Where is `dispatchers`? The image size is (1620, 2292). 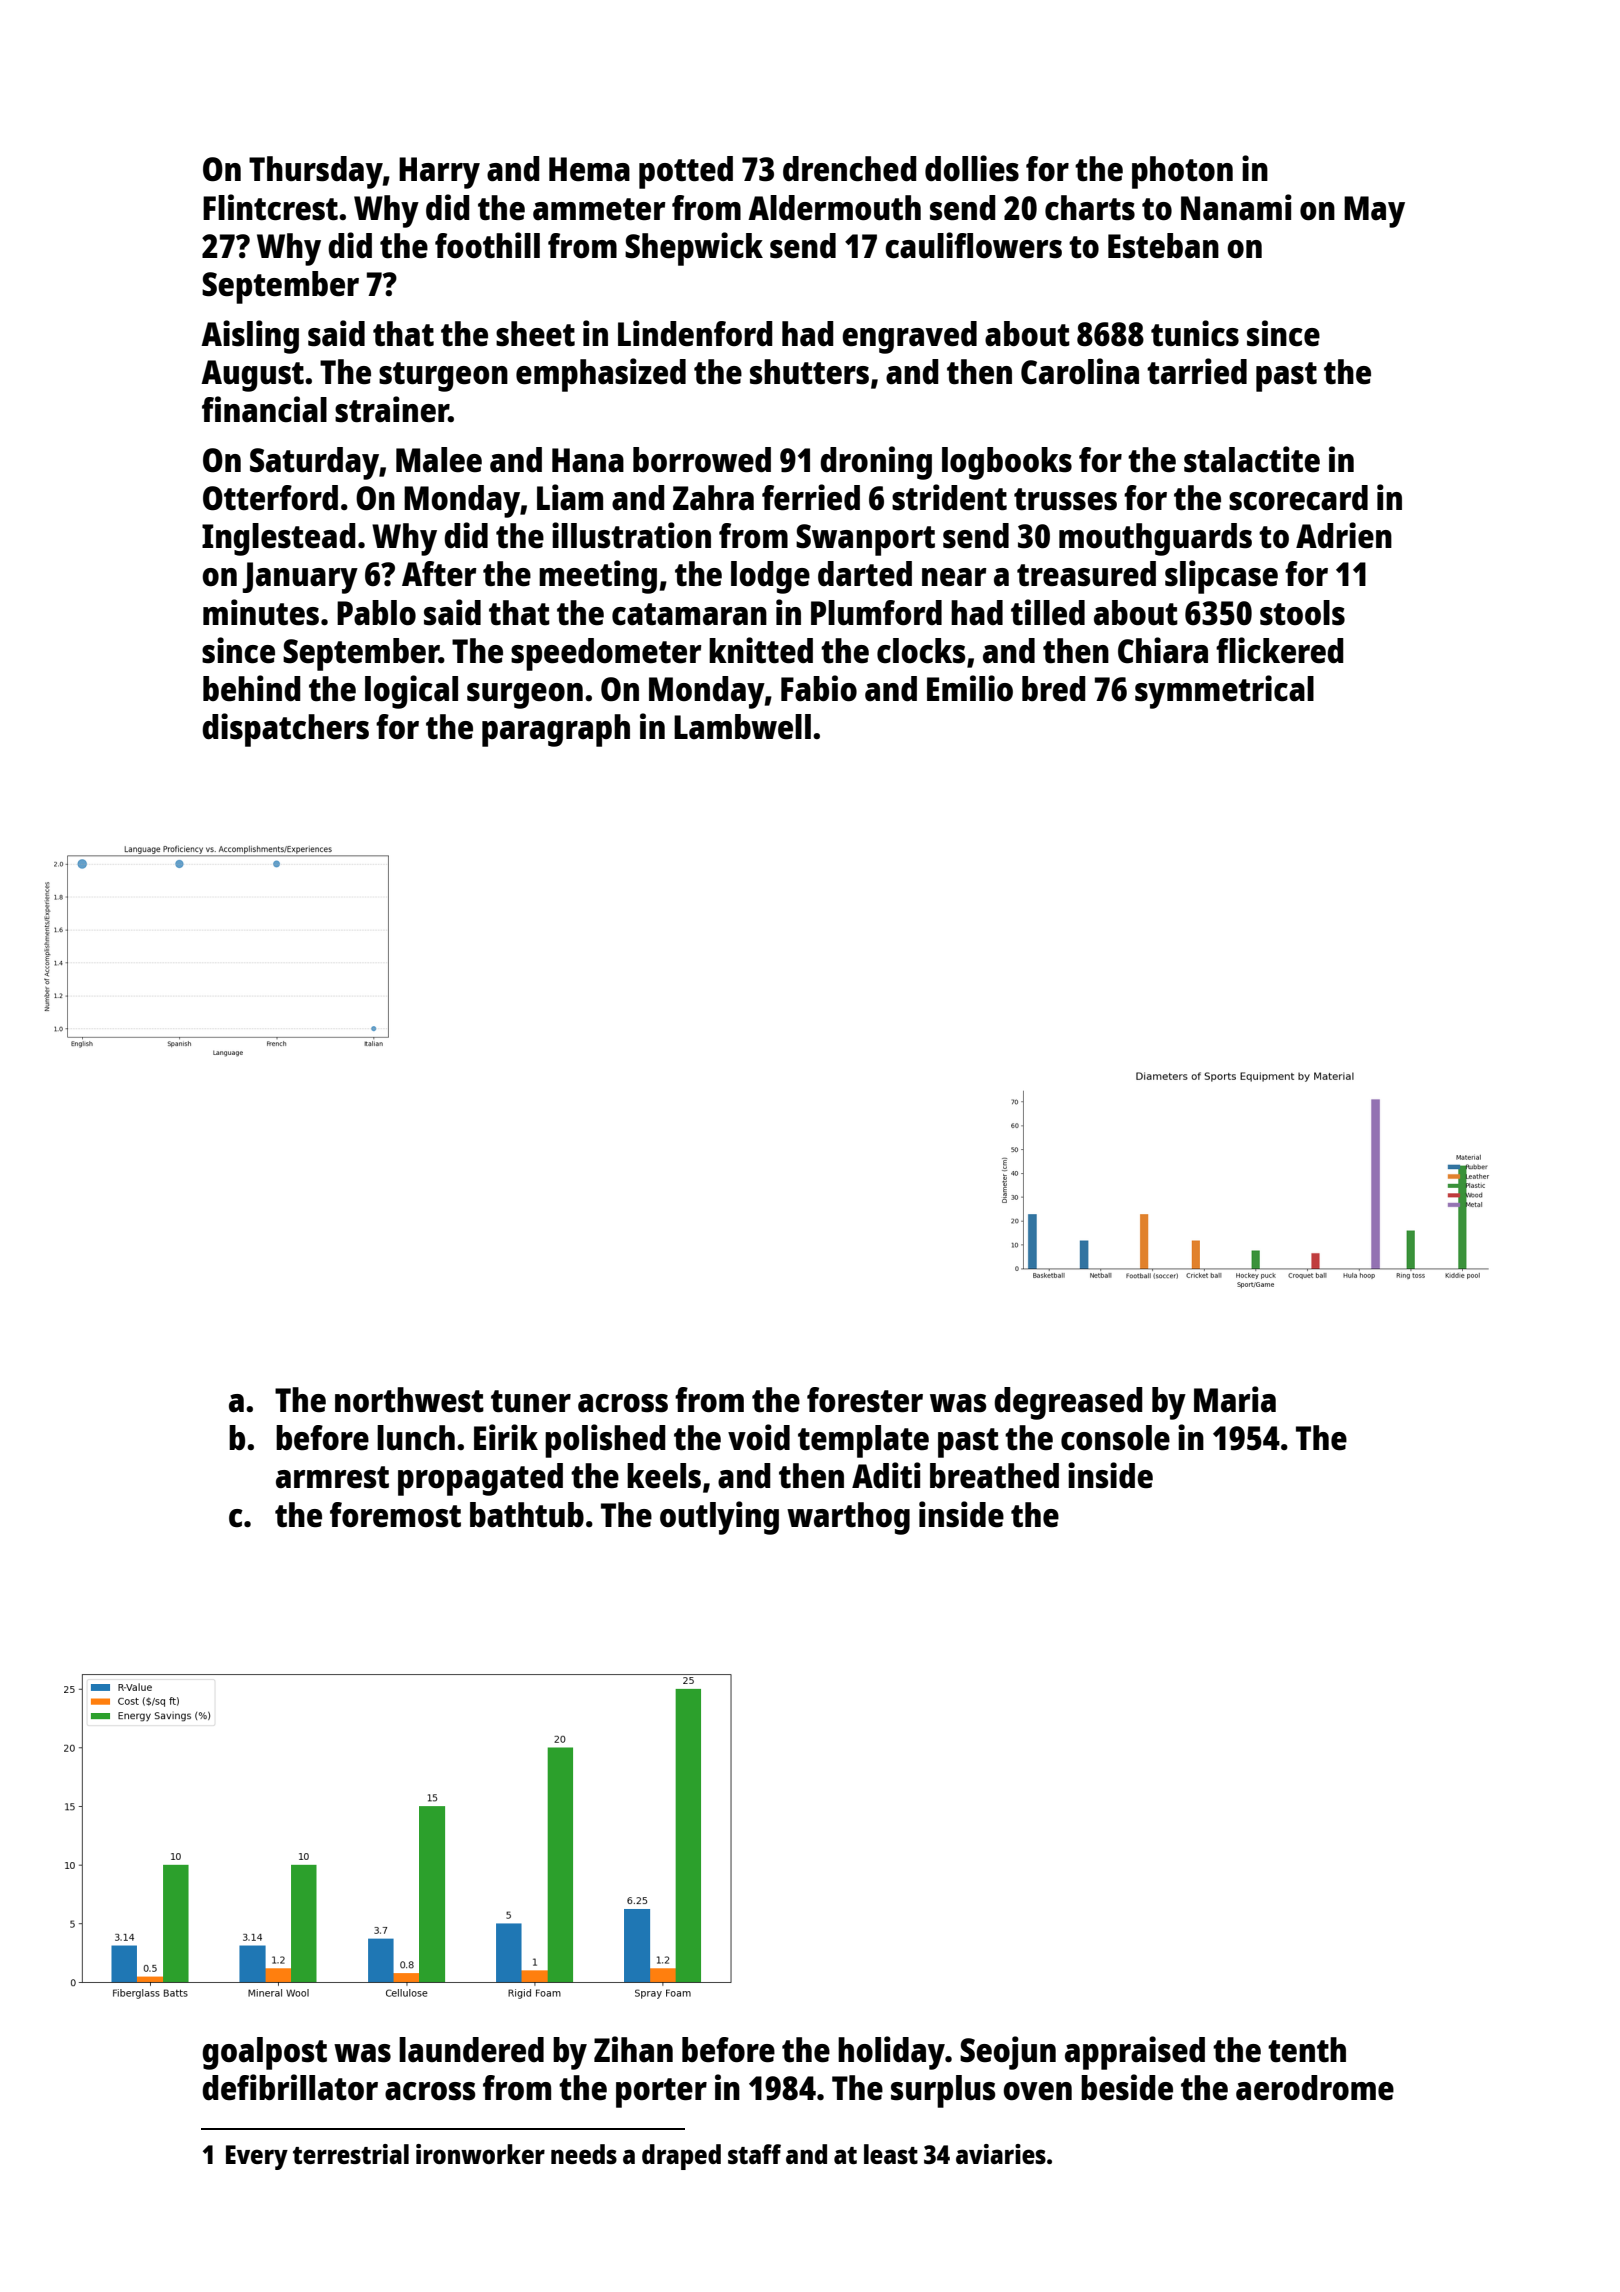 dispatchers is located at coordinates (285, 730).
